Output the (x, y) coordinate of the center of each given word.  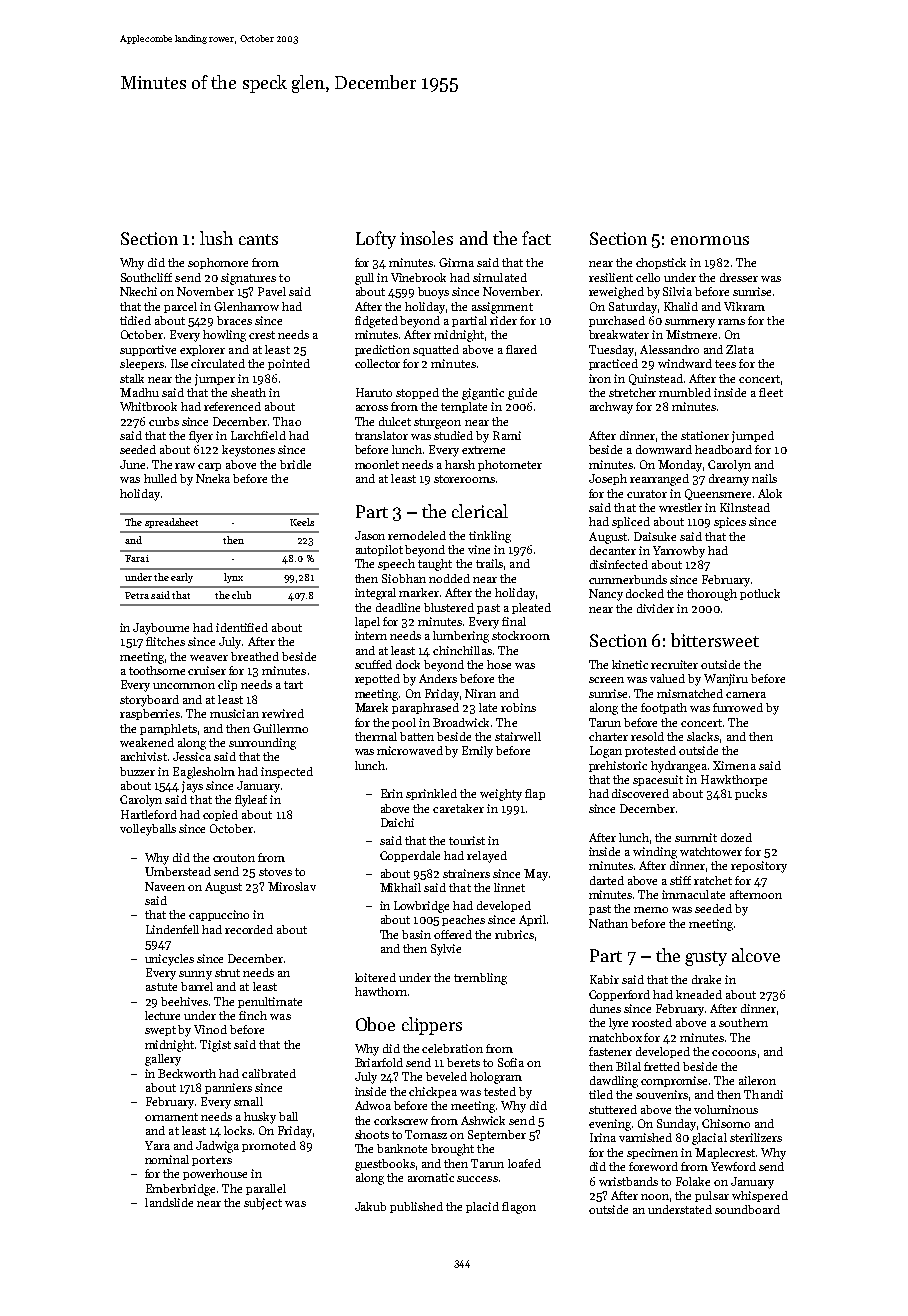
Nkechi (138, 291)
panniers (228, 1088)
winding (655, 853)
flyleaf (251, 801)
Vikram (744, 306)
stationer (705, 435)
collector (377, 363)
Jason (370, 535)
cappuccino (219, 915)
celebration (452, 1048)
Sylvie (446, 950)
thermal (376, 736)
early (182, 578)
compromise (674, 1081)
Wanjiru (726, 680)
